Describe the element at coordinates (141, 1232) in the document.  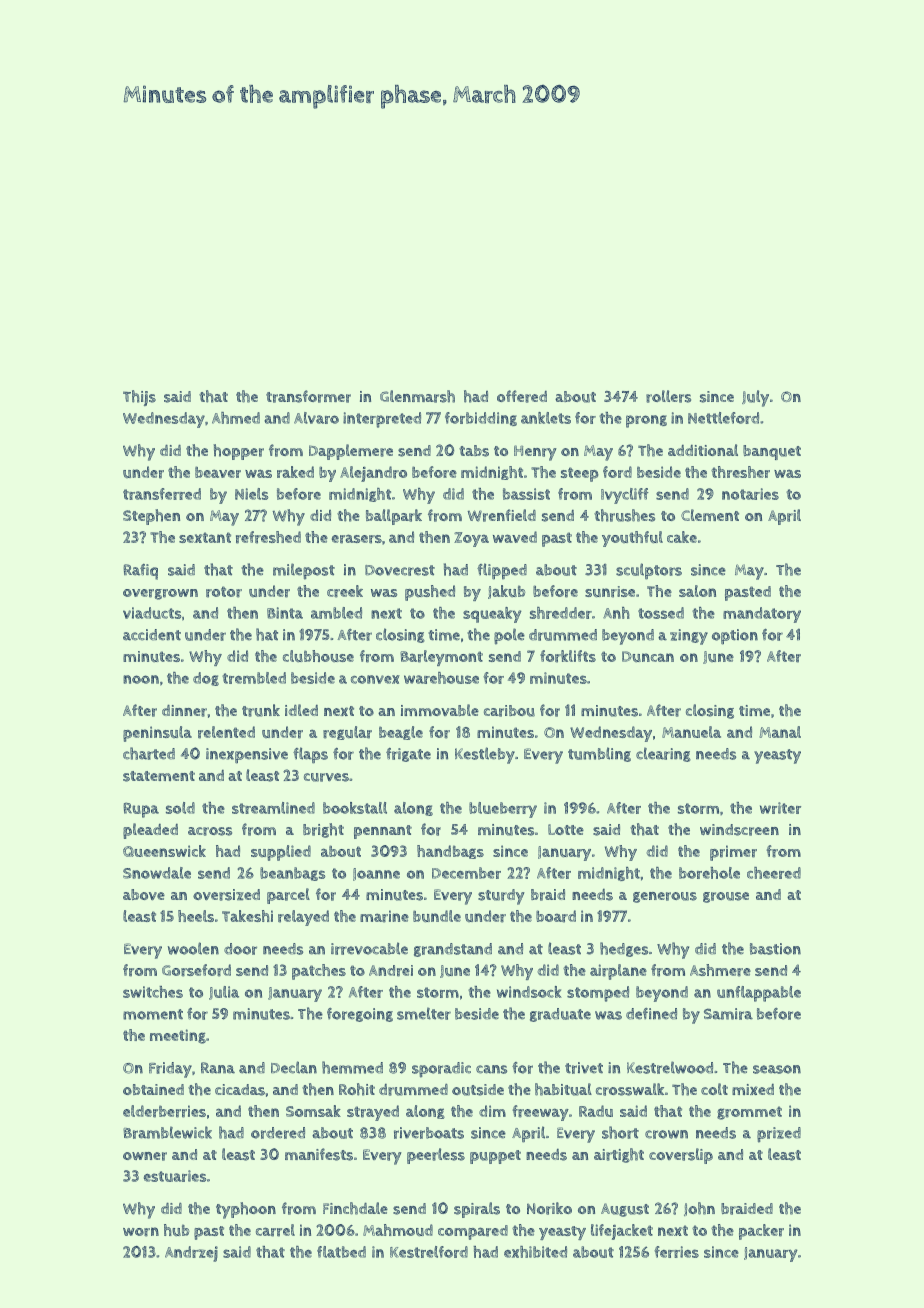
I see `worn` at that location.
